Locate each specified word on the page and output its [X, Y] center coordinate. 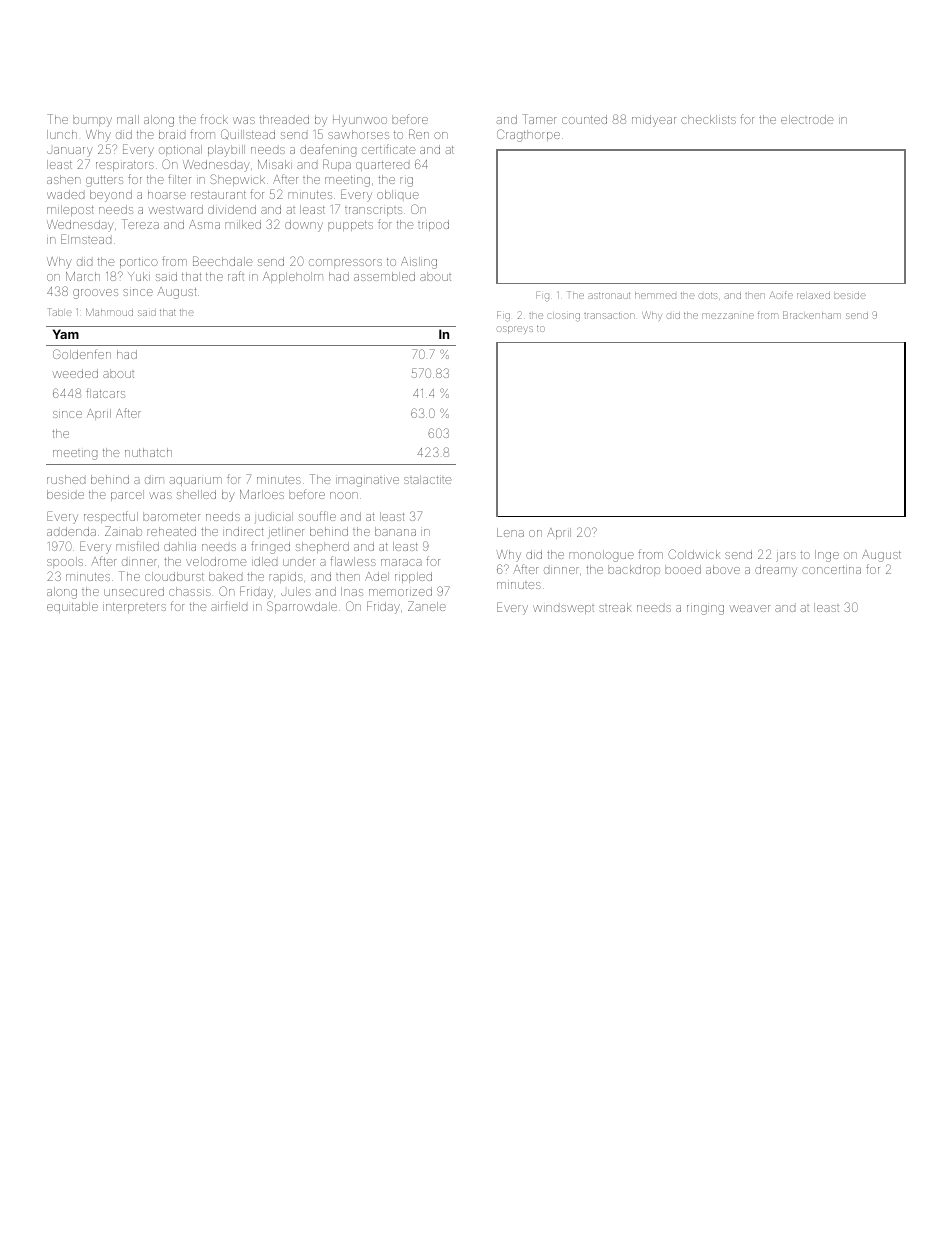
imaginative [367, 482]
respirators [125, 166]
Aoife [781, 295]
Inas [352, 591]
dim [154, 480]
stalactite [427, 479]
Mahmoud [109, 312]
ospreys [515, 329]
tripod [433, 225]
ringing [705, 610]
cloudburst [174, 576]
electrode [807, 119]
